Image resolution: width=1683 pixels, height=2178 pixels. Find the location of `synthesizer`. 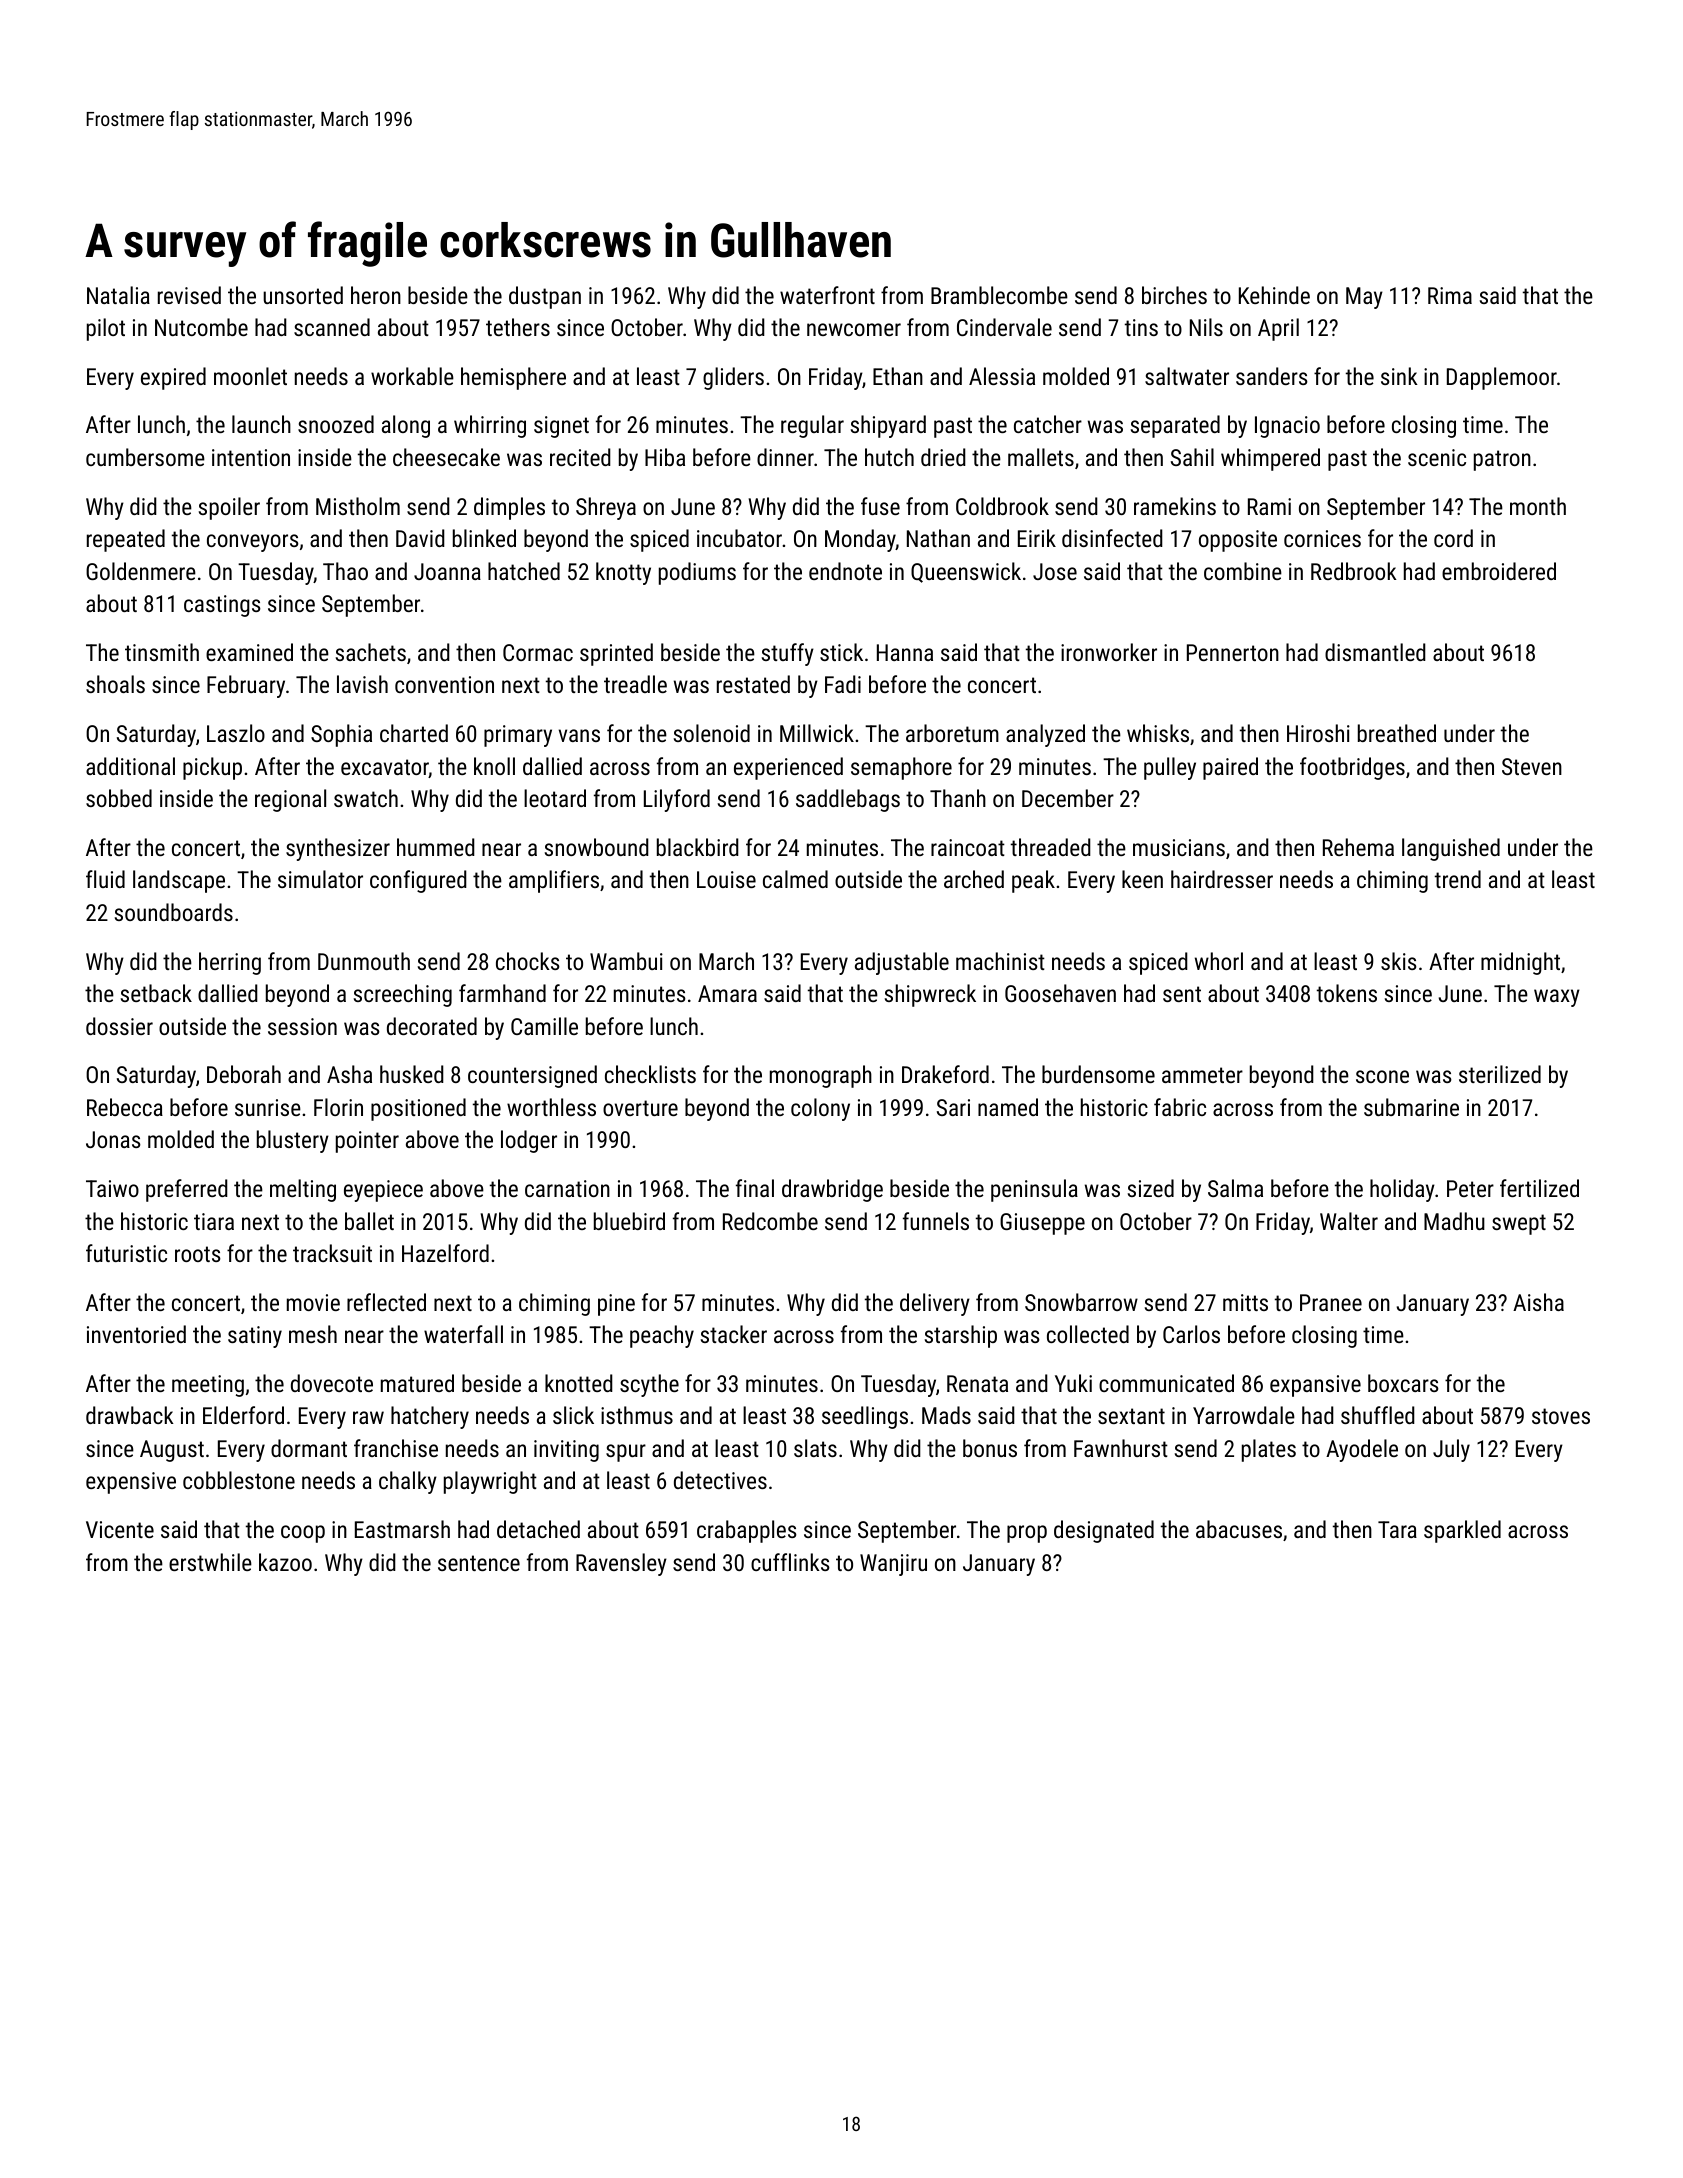

synthesizer is located at coordinates (338, 849).
